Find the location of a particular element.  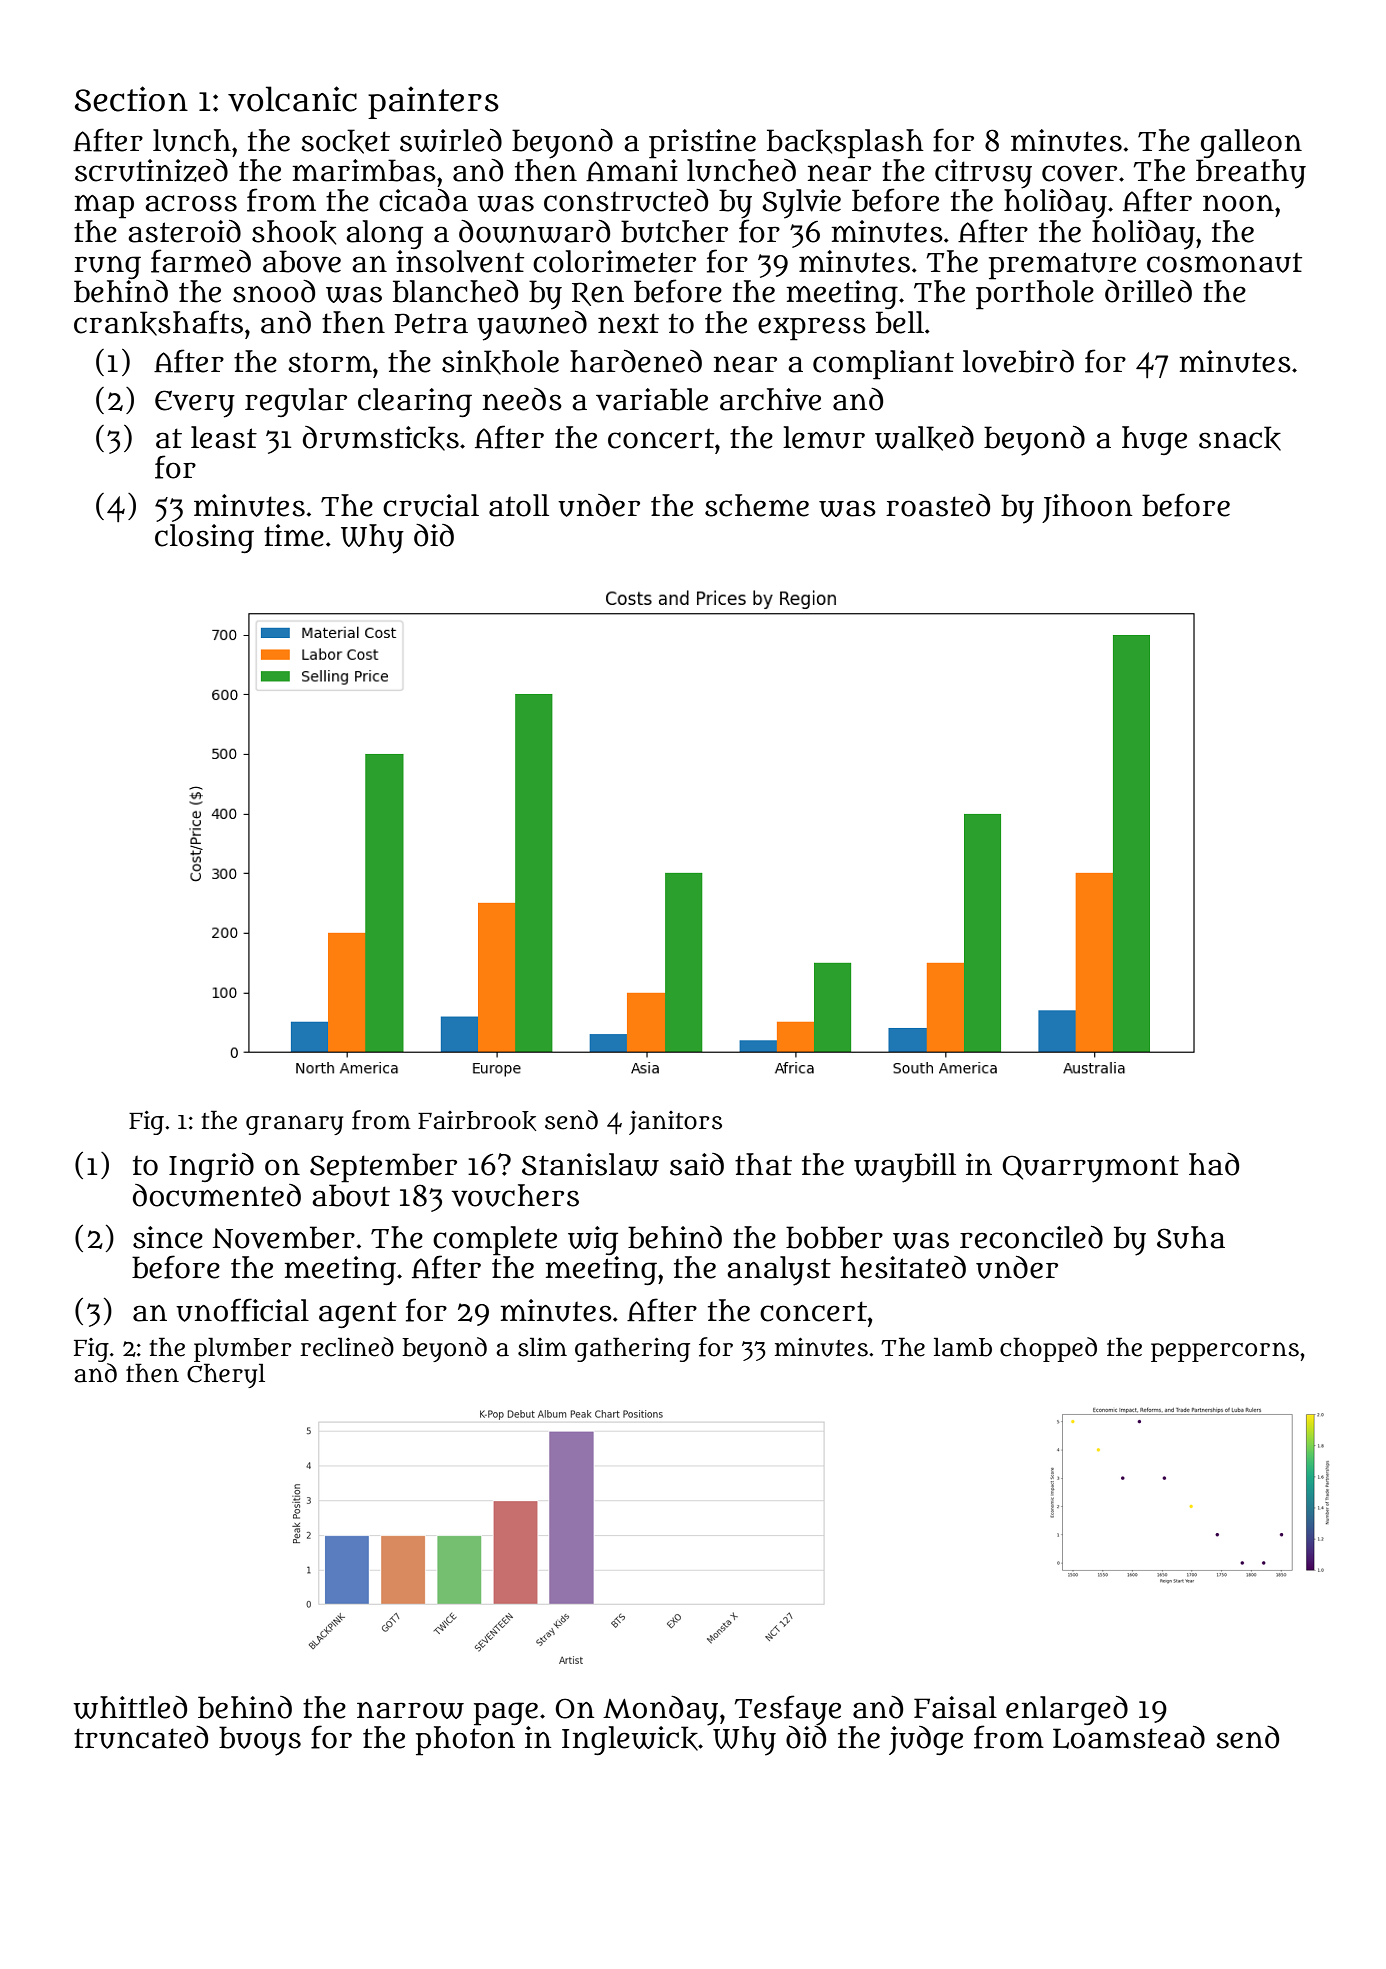

janitors is located at coordinates (675, 1123).
